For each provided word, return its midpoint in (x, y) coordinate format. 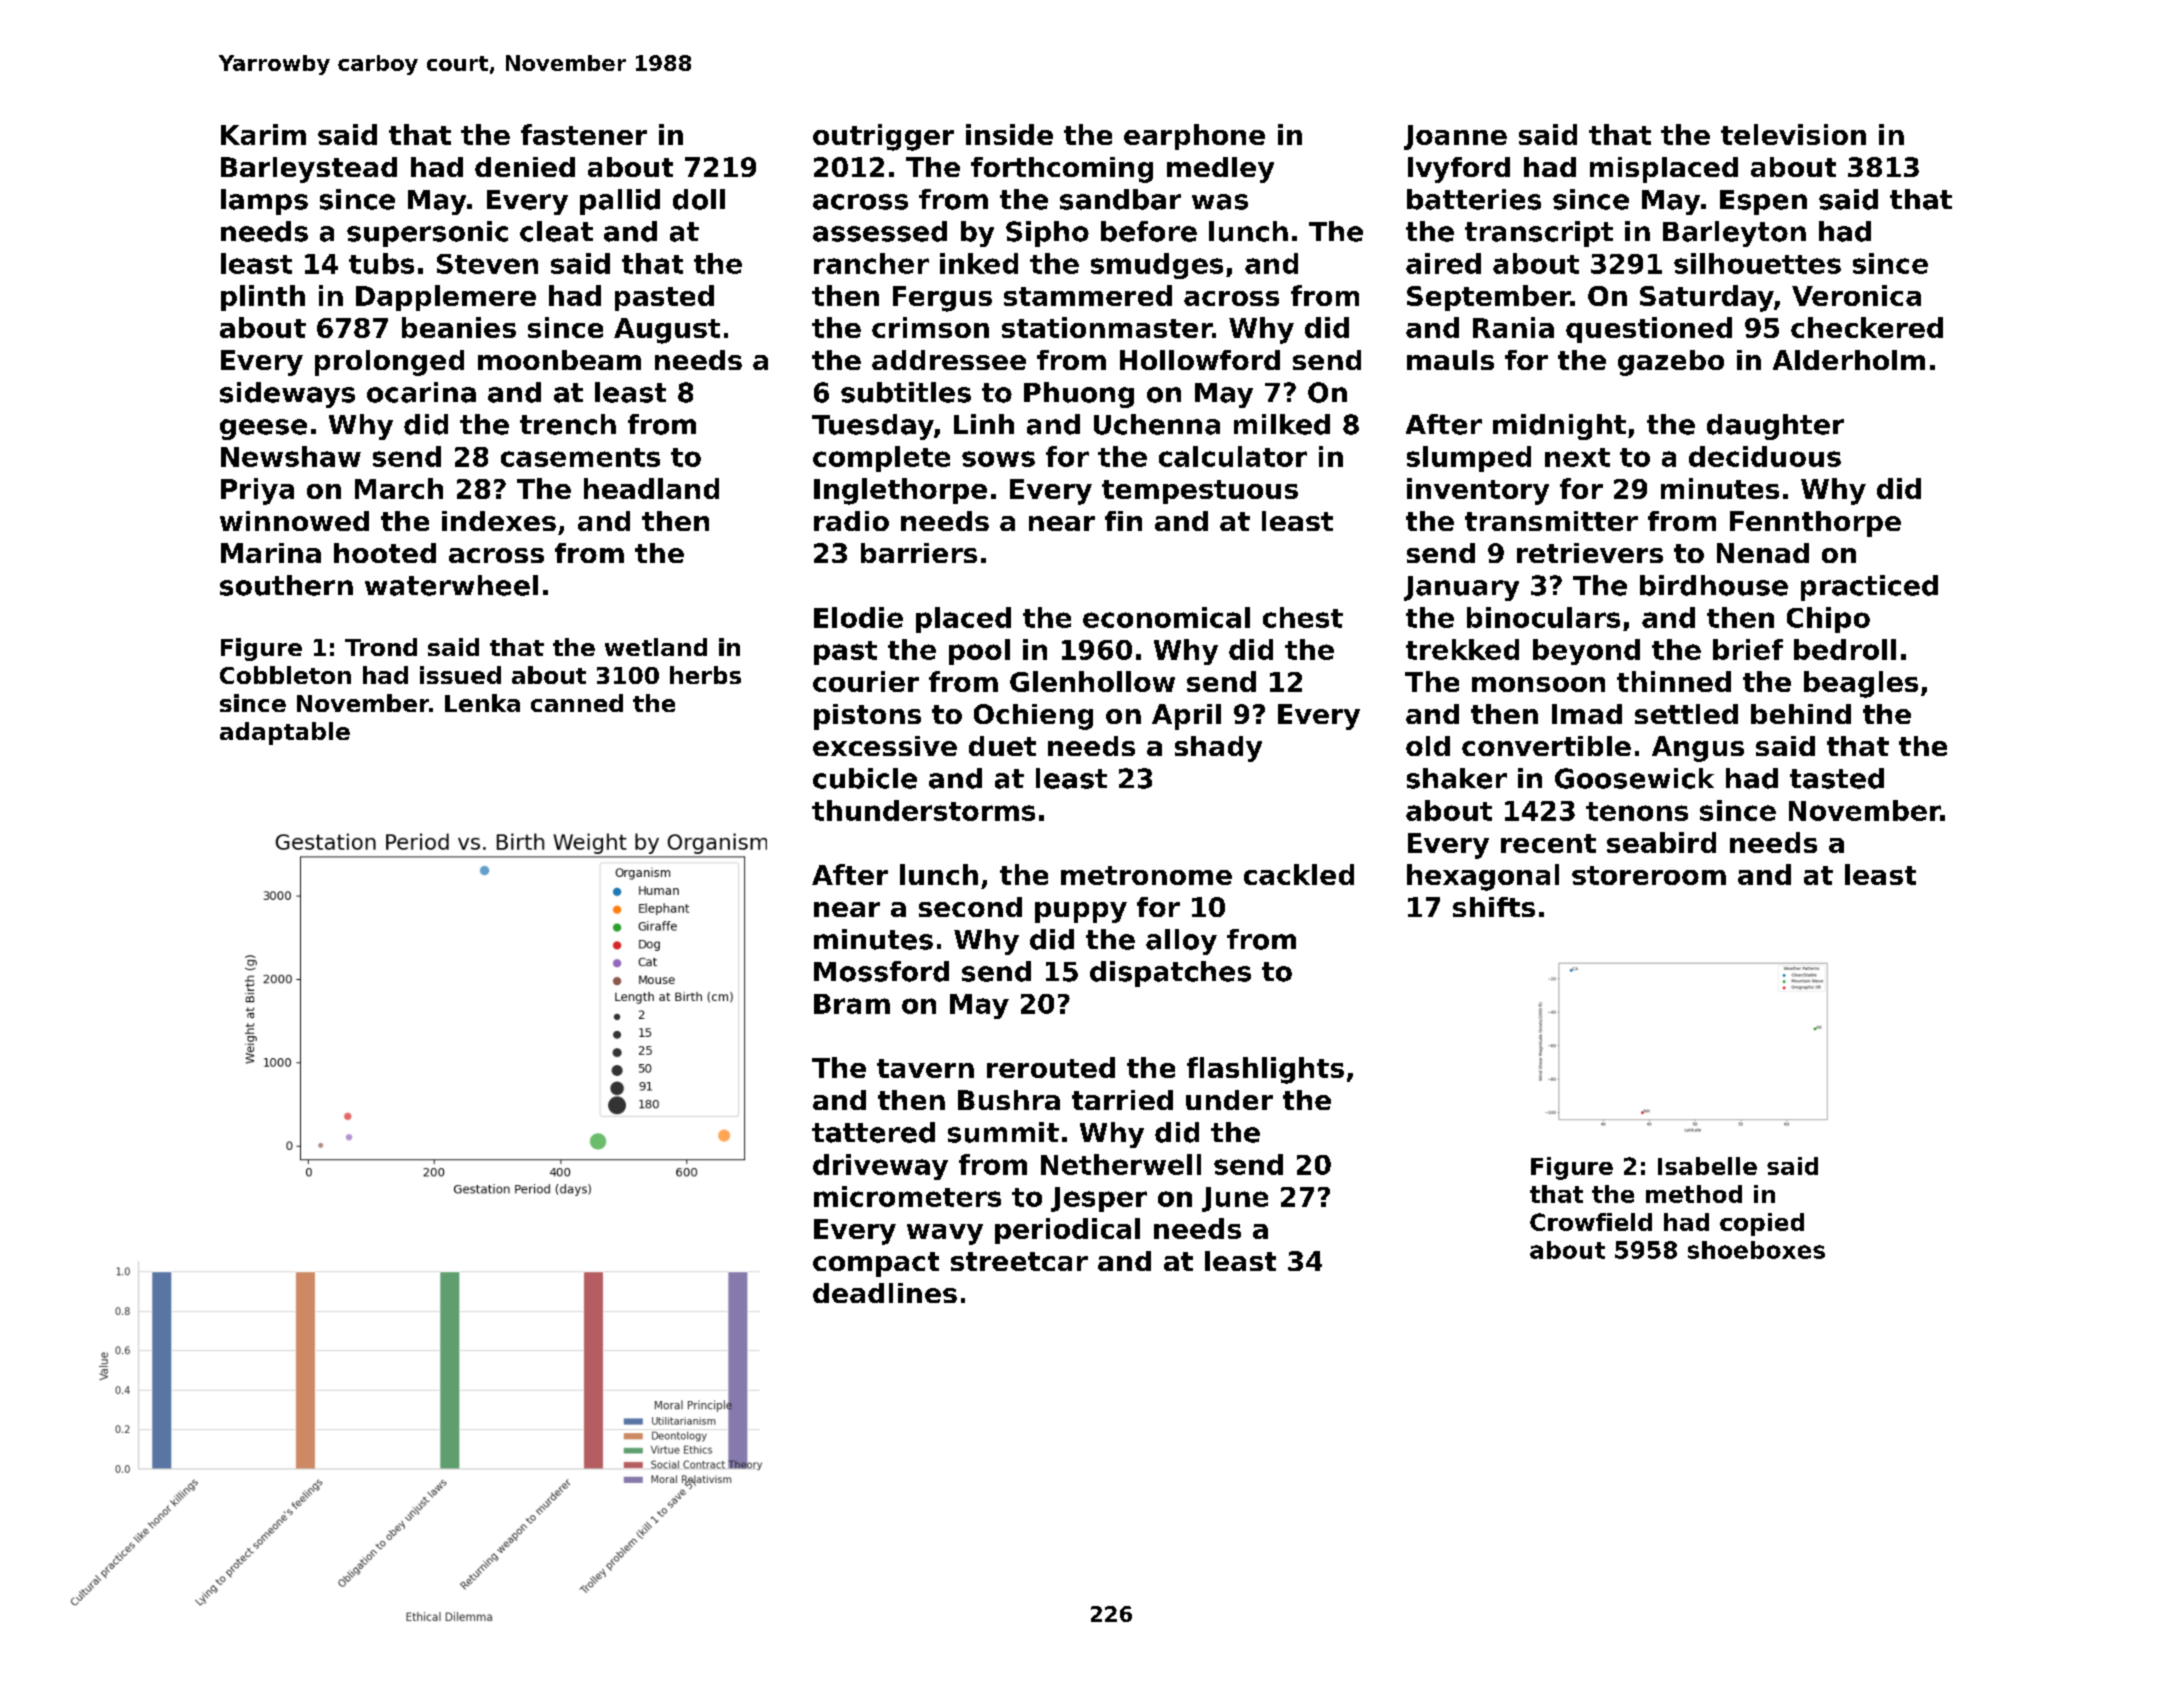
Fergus (942, 299)
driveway (880, 1167)
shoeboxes (1756, 1250)
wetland (656, 647)
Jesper (1099, 1199)
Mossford (881, 971)
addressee (949, 360)
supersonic (427, 234)
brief (1748, 649)
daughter (1775, 427)
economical (1166, 617)
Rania (1513, 327)
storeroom (1649, 875)
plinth (263, 298)
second (970, 907)
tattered (873, 1132)
